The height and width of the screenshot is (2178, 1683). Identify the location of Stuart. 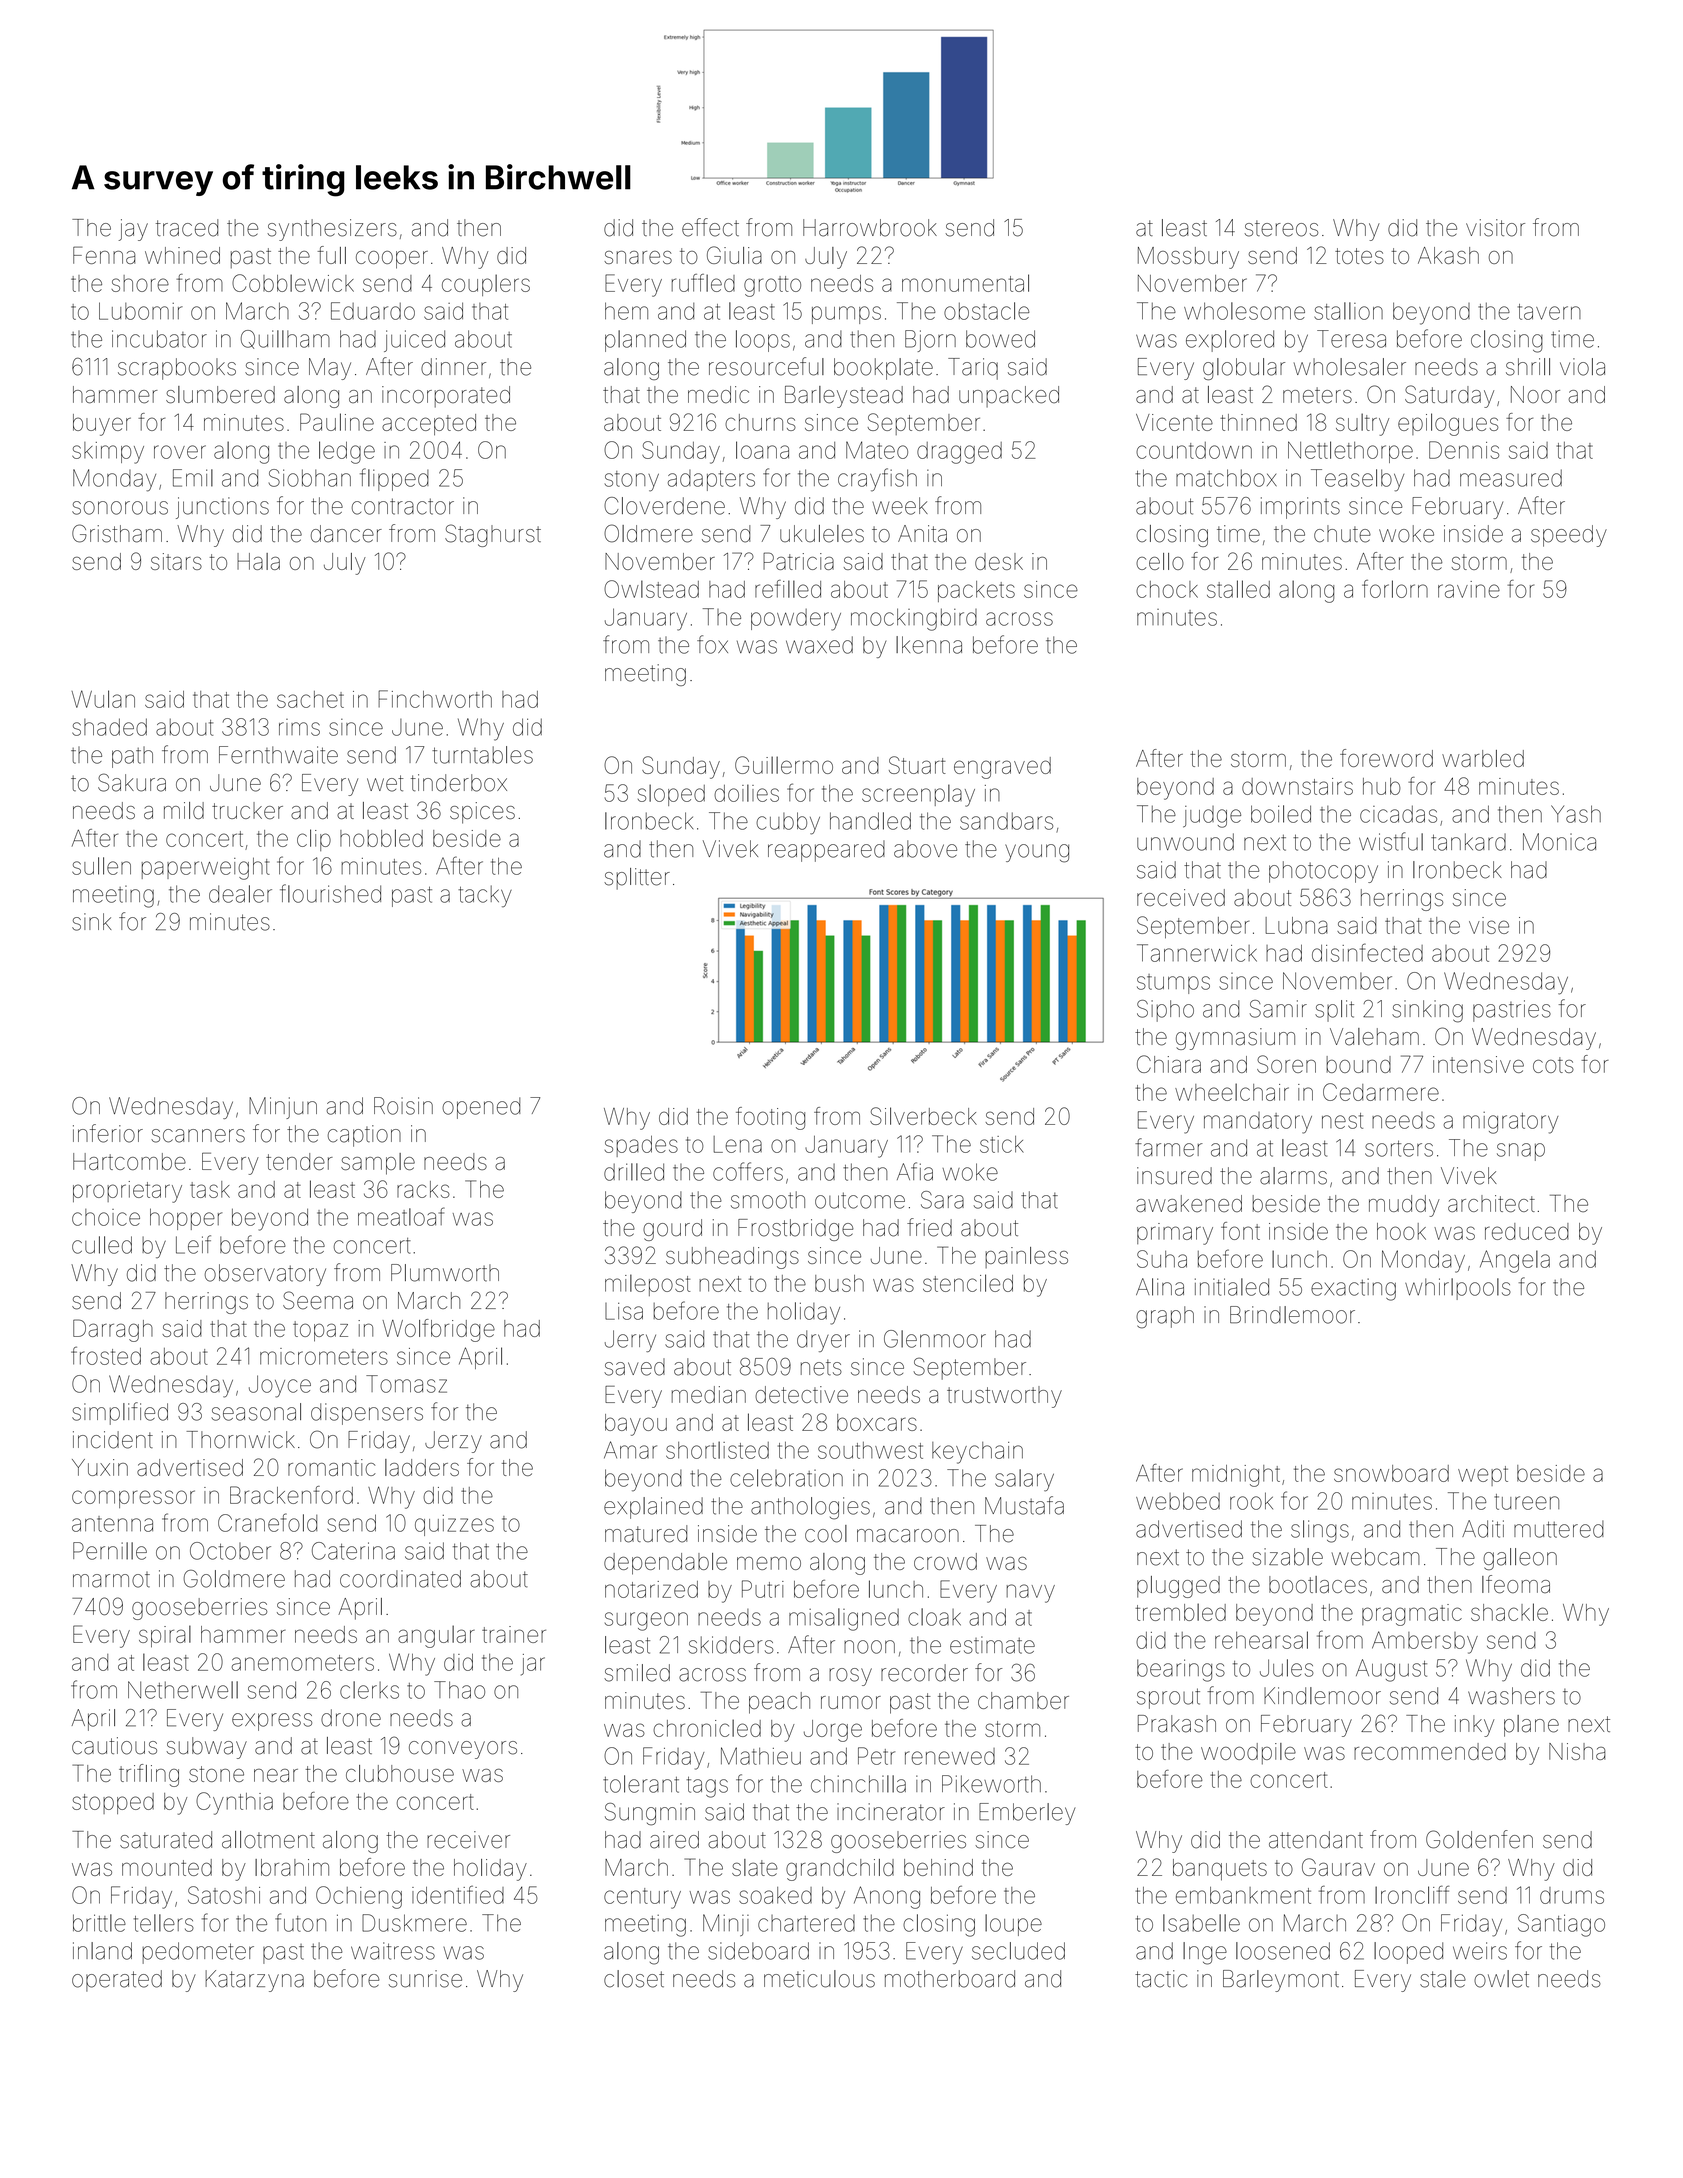
(917, 765).
